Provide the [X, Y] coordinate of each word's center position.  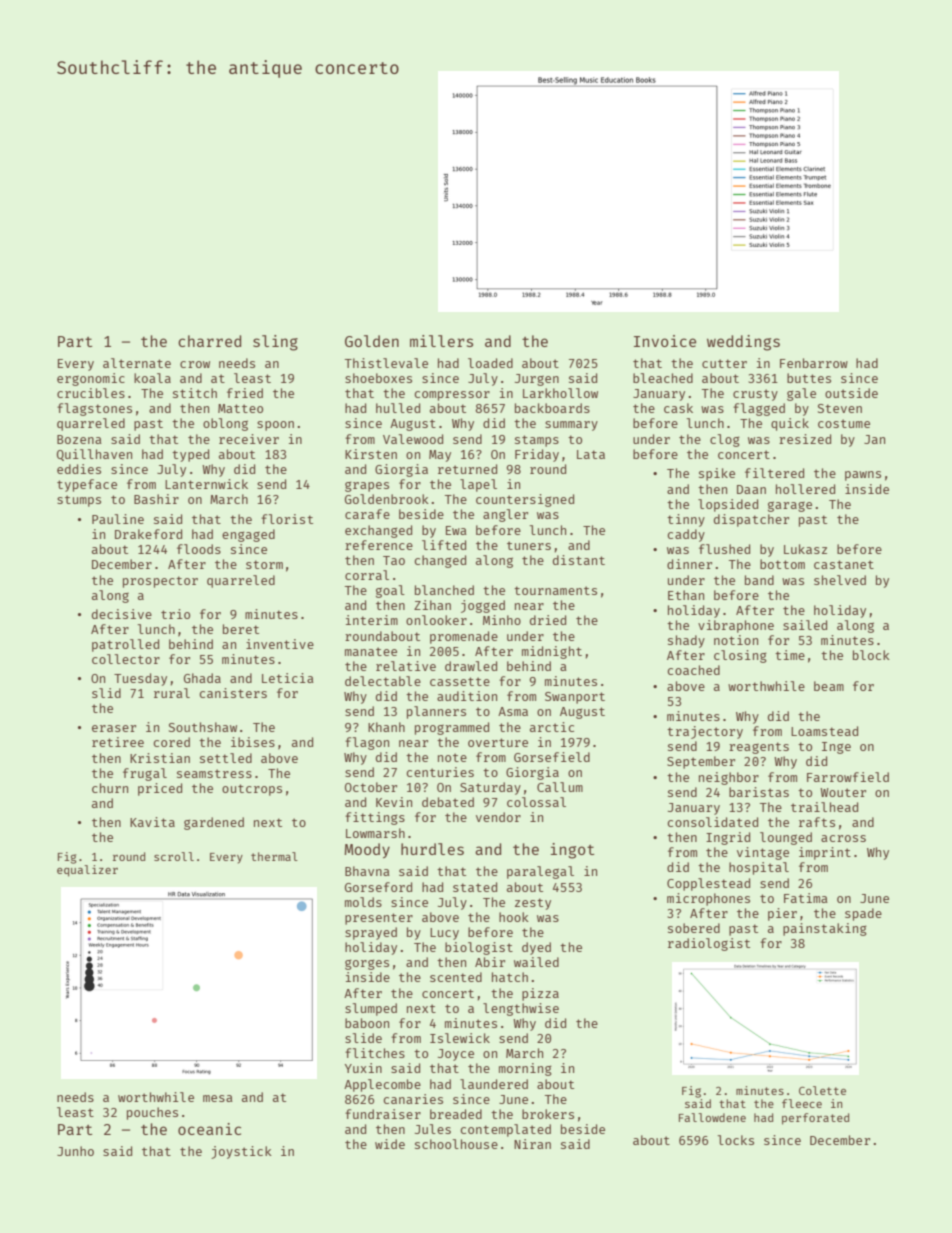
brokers [548, 1114]
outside [851, 393]
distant [579, 560]
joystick [241, 1152]
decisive [122, 614]
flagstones [94, 409]
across [843, 838]
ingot [572, 851]
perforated [815, 1119]
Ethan [686, 595]
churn [110, 788]
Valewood [413, 439]
